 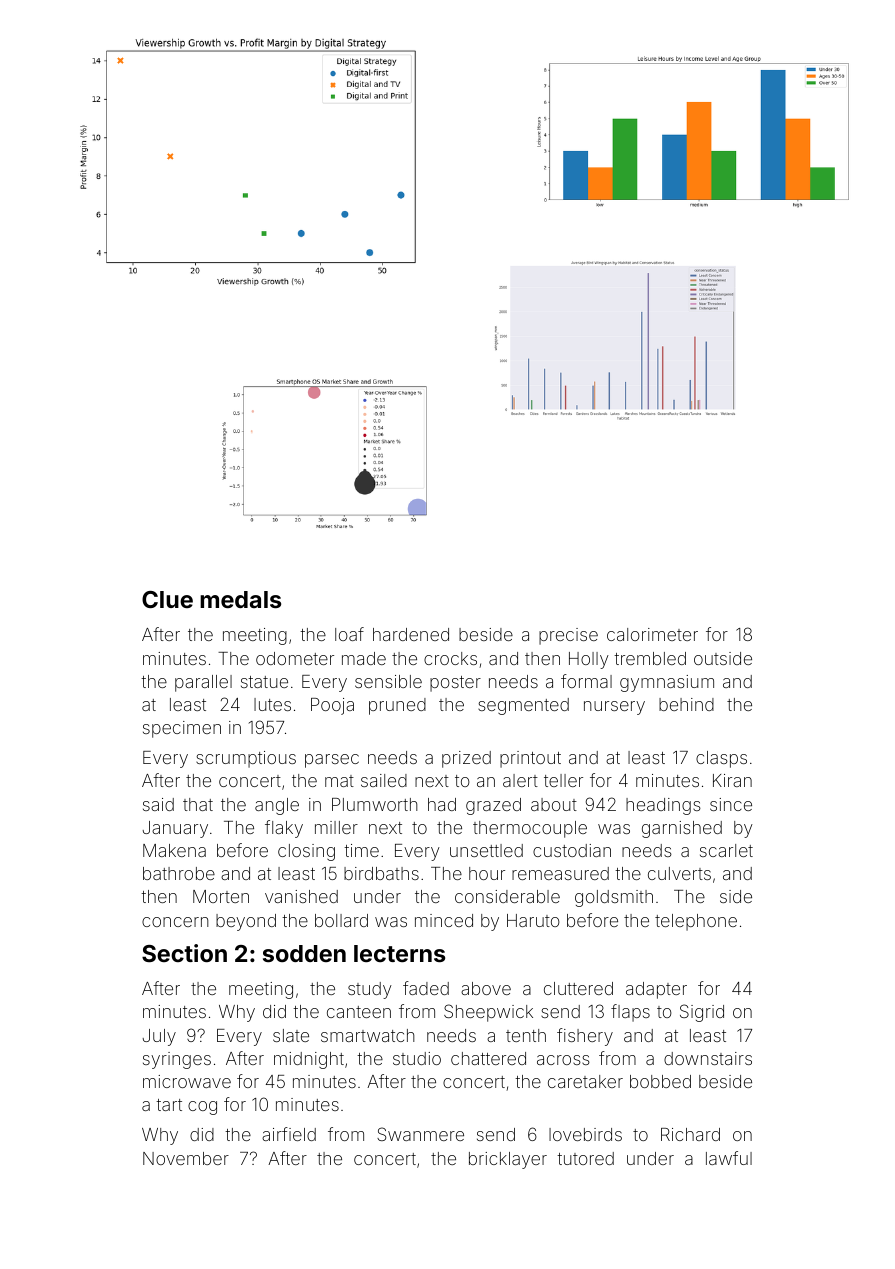 I want to click on slate, so click(x=291, y=1035).
